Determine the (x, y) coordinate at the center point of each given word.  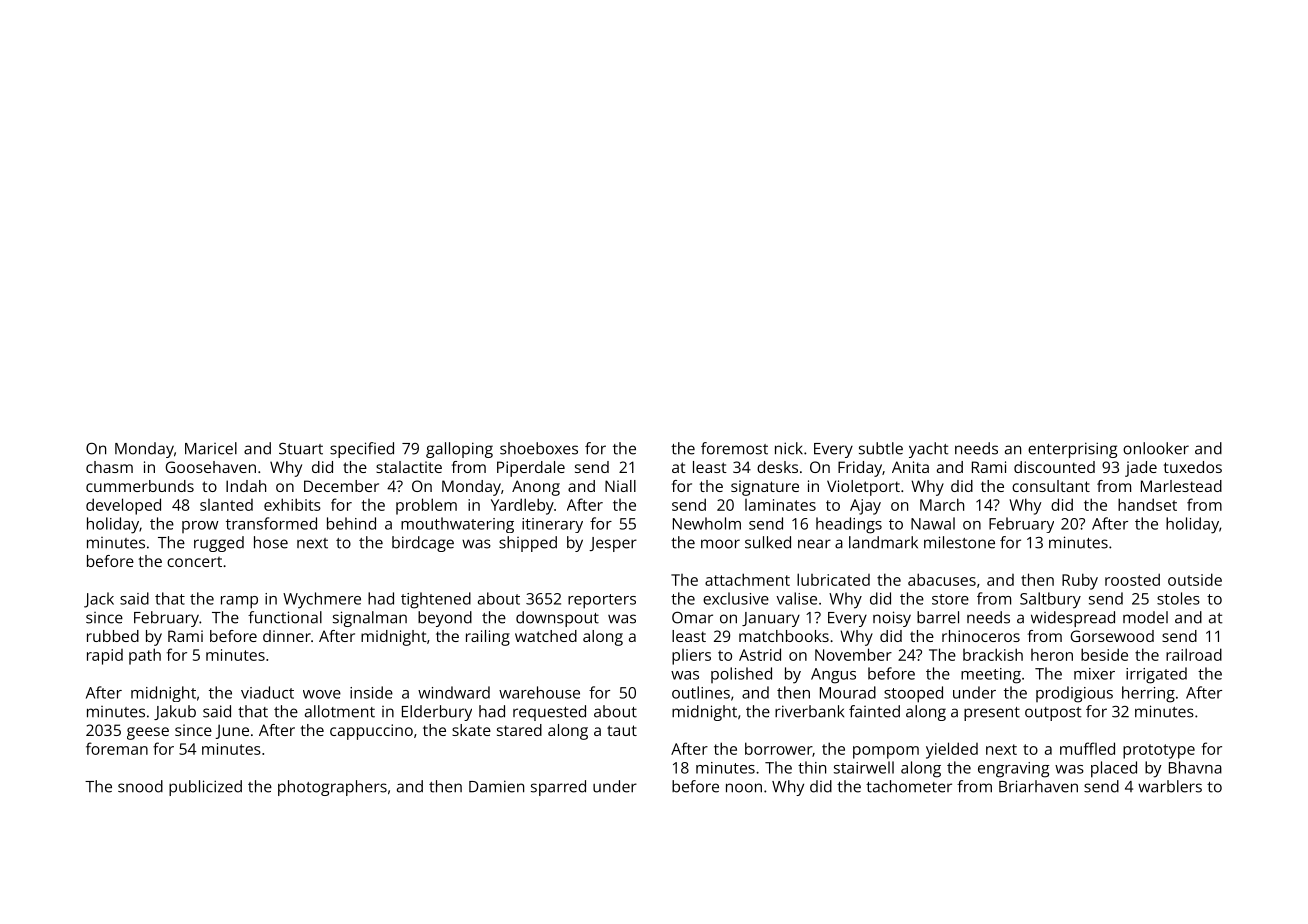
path (145, 656)
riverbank (809, 711)
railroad (1194, 654)
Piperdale (531, 469)
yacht (929, 450)
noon (744, 788)
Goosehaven (210, 467)
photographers (332, 788)
